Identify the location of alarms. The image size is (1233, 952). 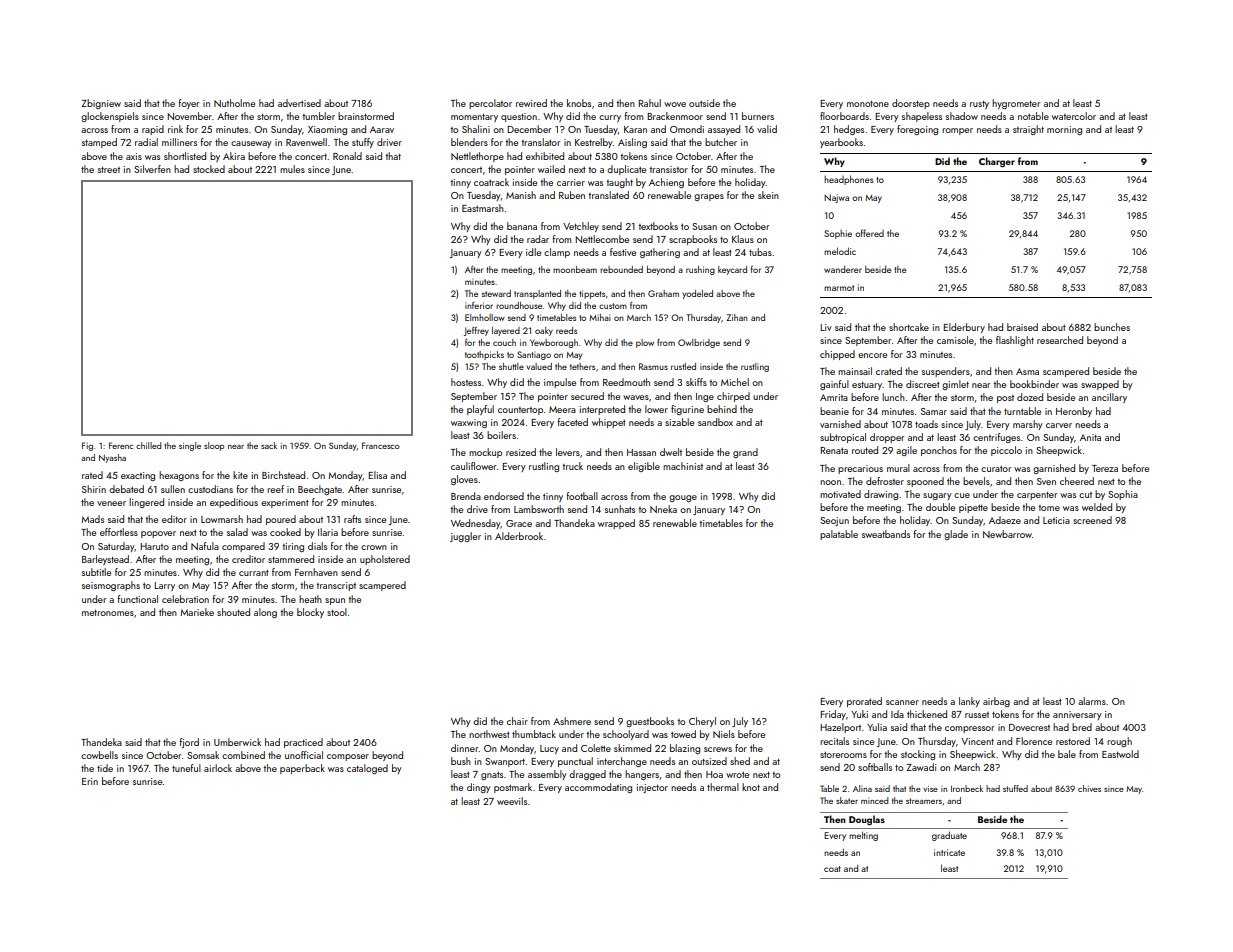
(1092, 701).
